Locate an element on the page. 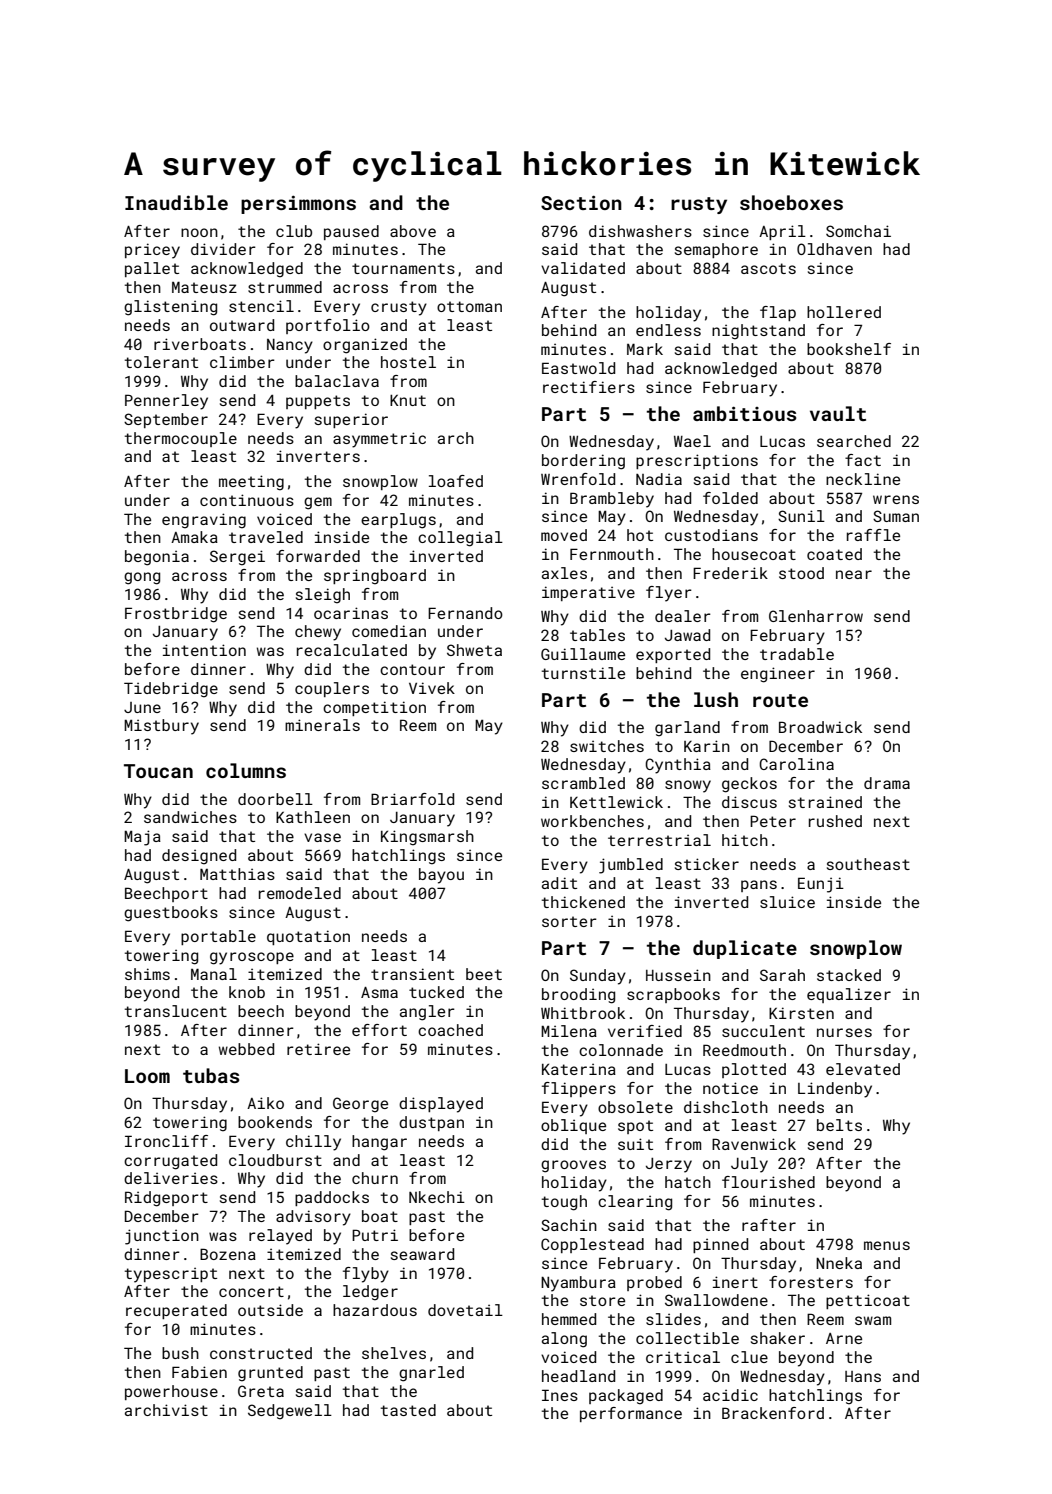 This document has width=1052, height=1494. typescript is located at coordinates (171, 1275).
